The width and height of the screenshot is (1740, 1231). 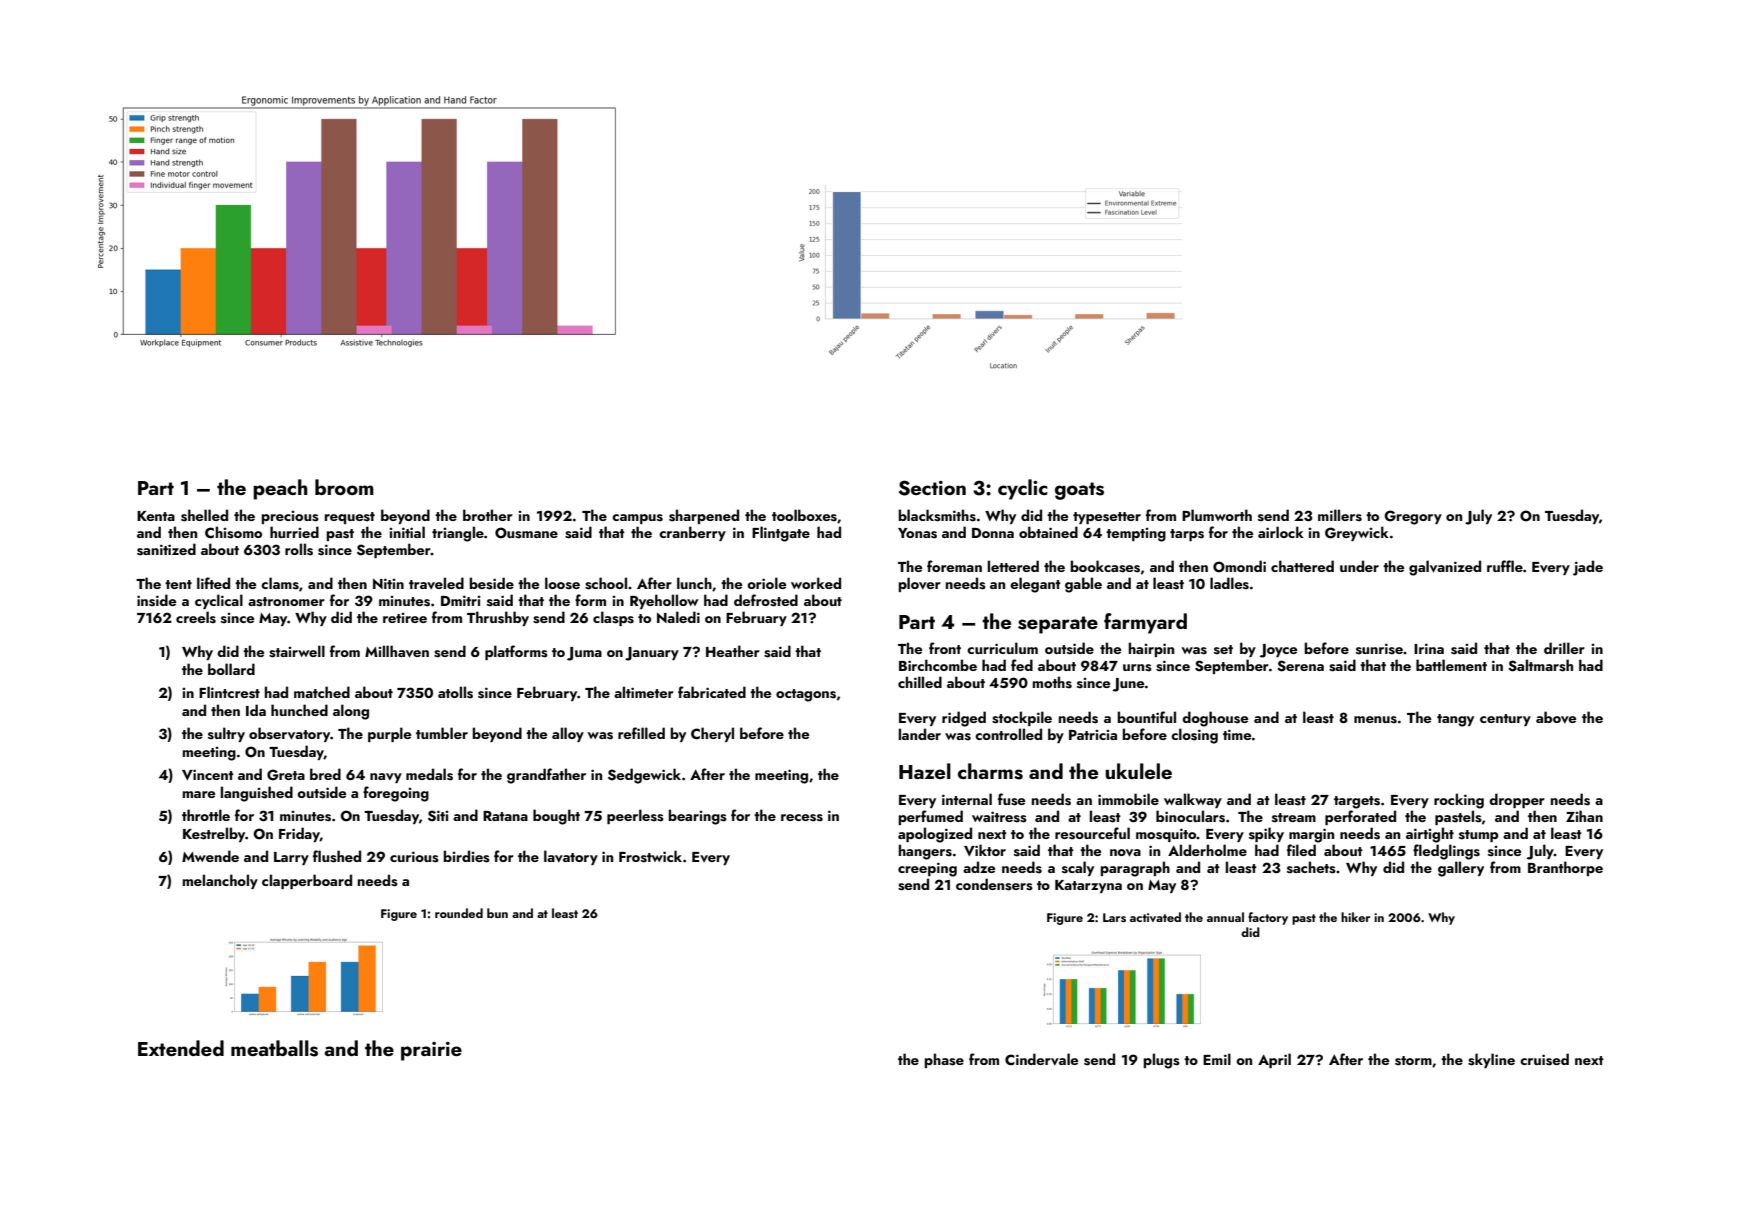 What do you see at coordinates (938, 665) in the screenshot?
I see `Birchcombe` at bounding box center [938, 665].
